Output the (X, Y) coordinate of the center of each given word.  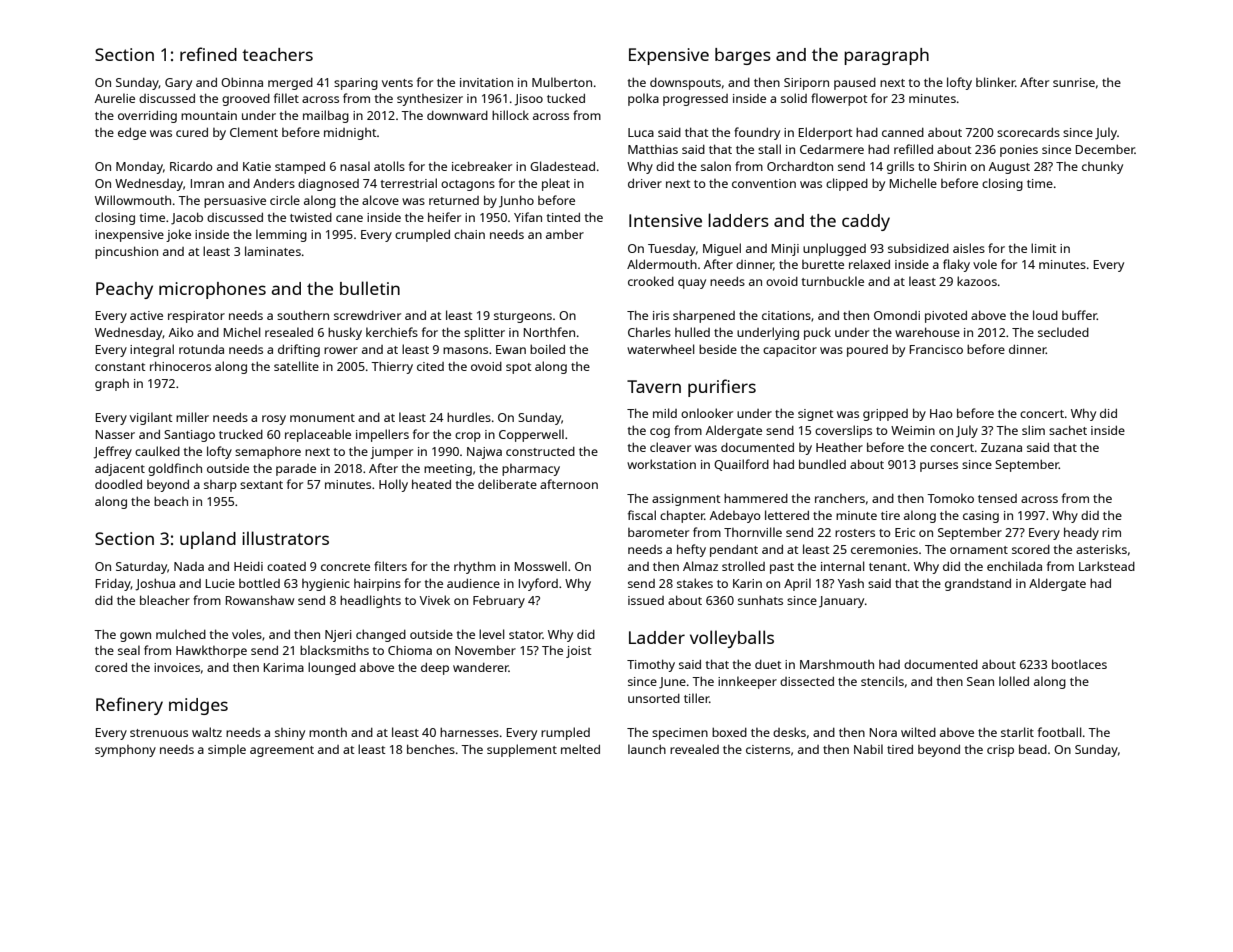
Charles (649, 332)
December (1105, 149)
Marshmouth (837, 664)
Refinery (129, 706)
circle (285, 200)
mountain (209, 115)
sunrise (1074, 82)
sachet (1068, 430)
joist (579, 652)
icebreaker (482, 166)
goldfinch (175, 469)
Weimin (913, 430)
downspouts (685, 84)
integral (152, 350)
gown (135, 637)
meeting (448, 470)
